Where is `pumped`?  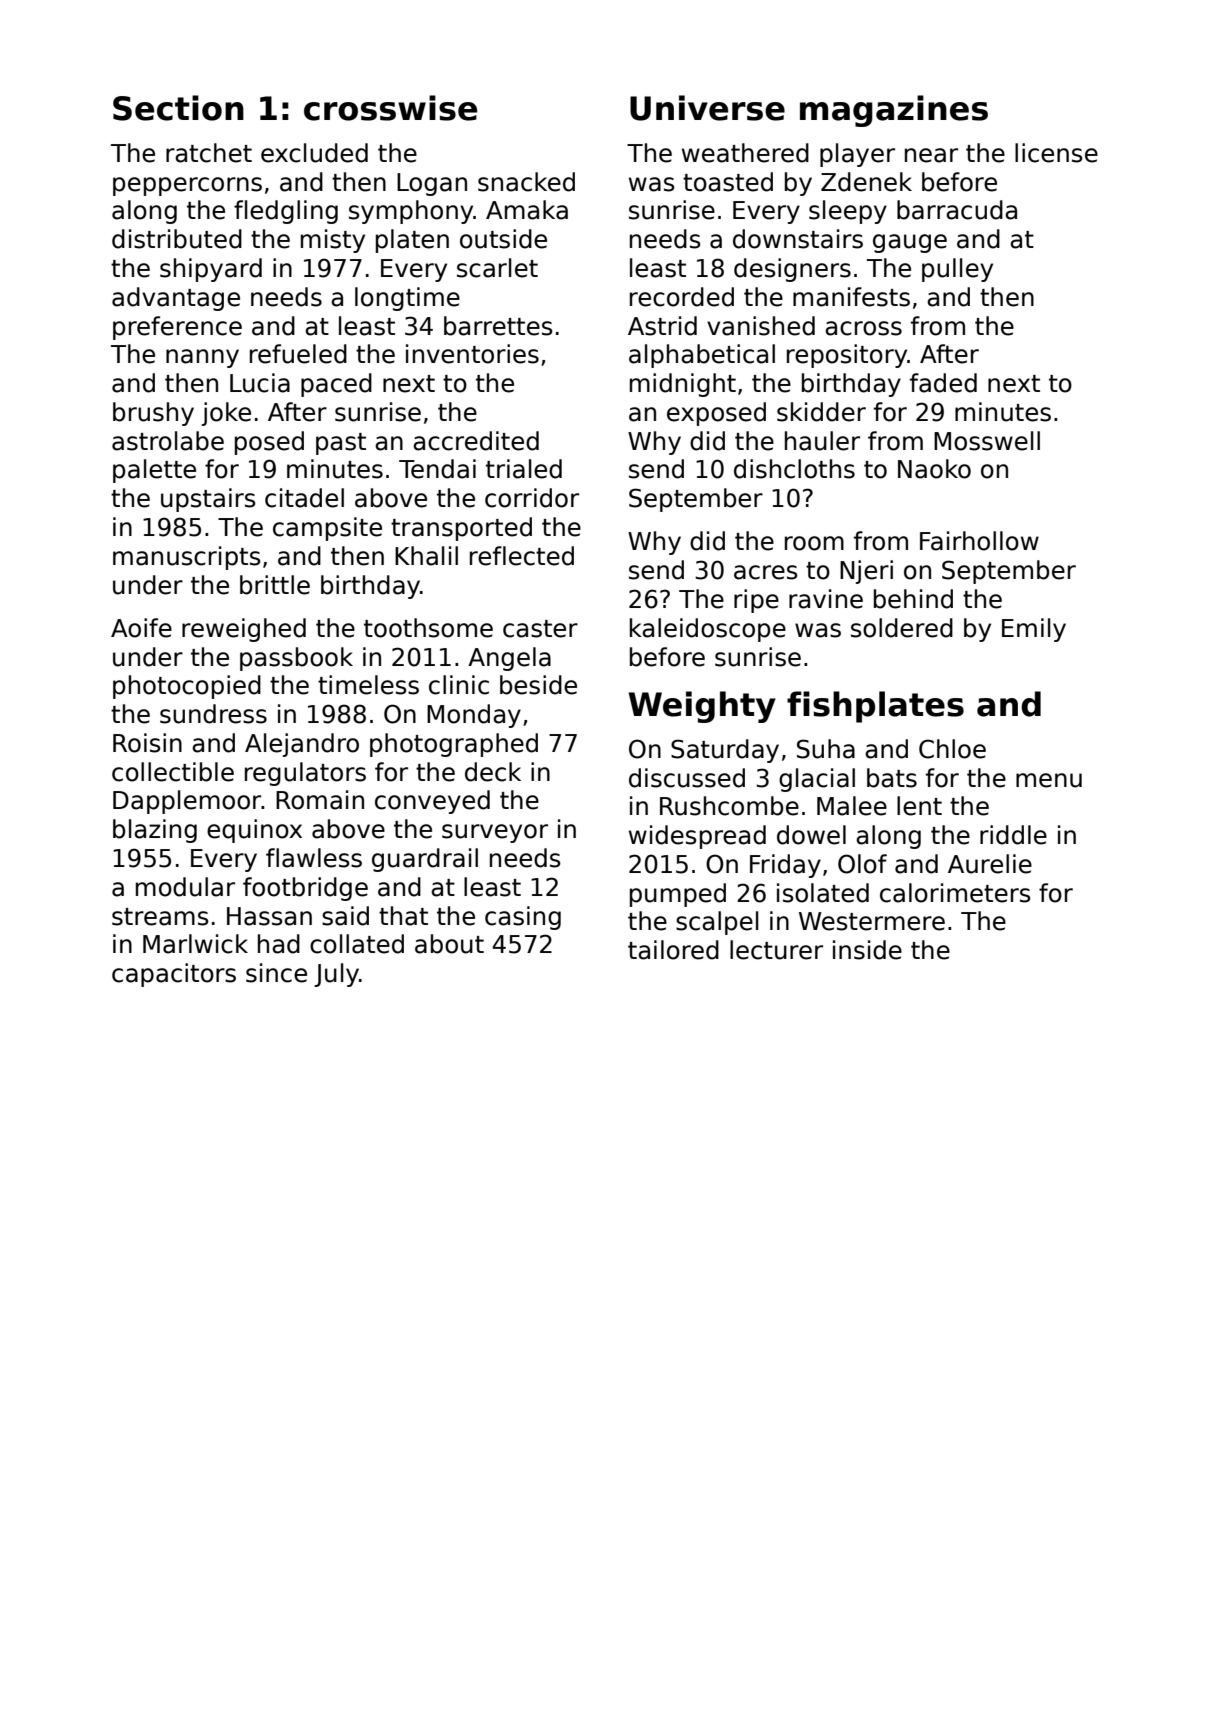 pumped is located at coordinates (678, 895).
